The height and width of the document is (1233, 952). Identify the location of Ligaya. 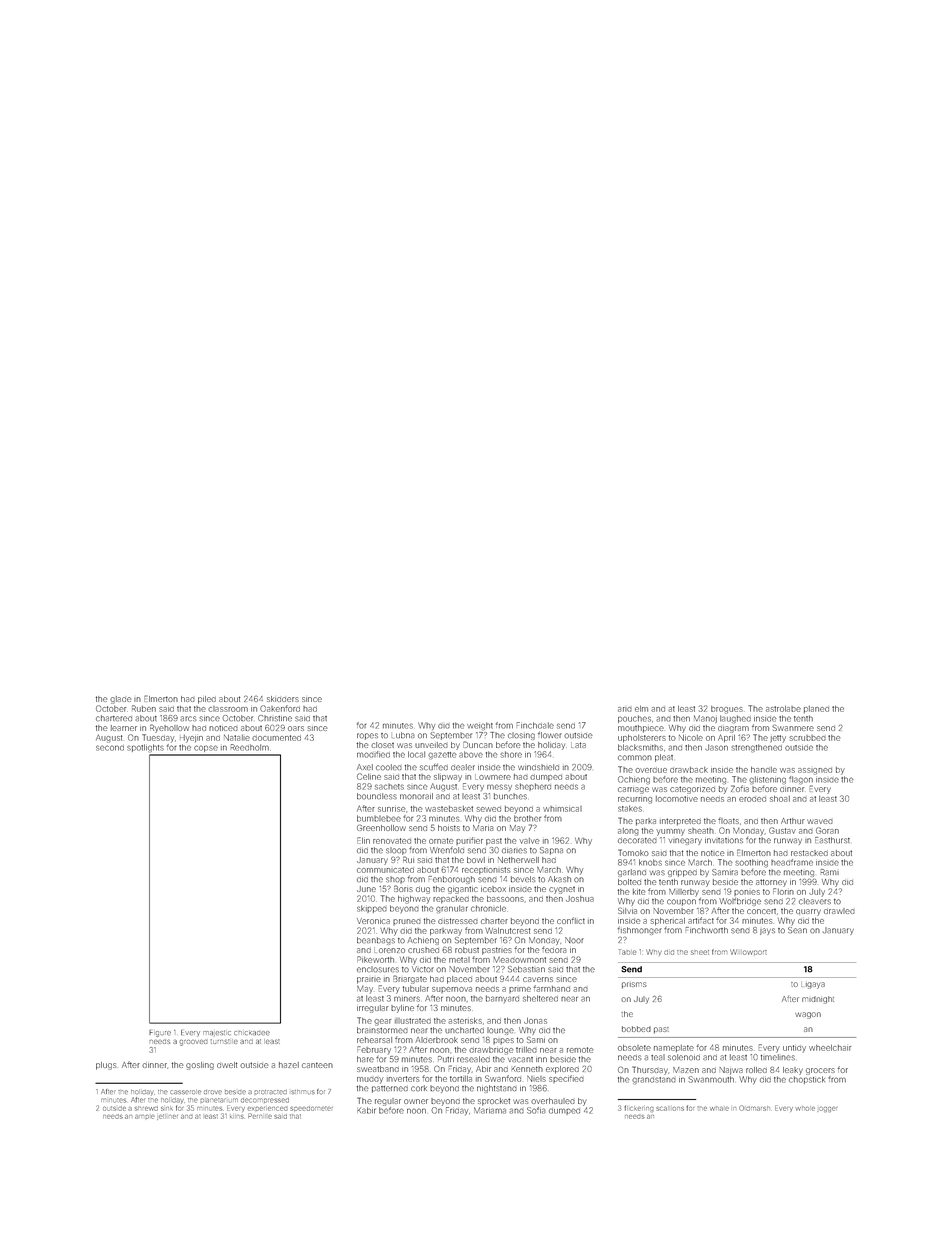
(813, 985).
